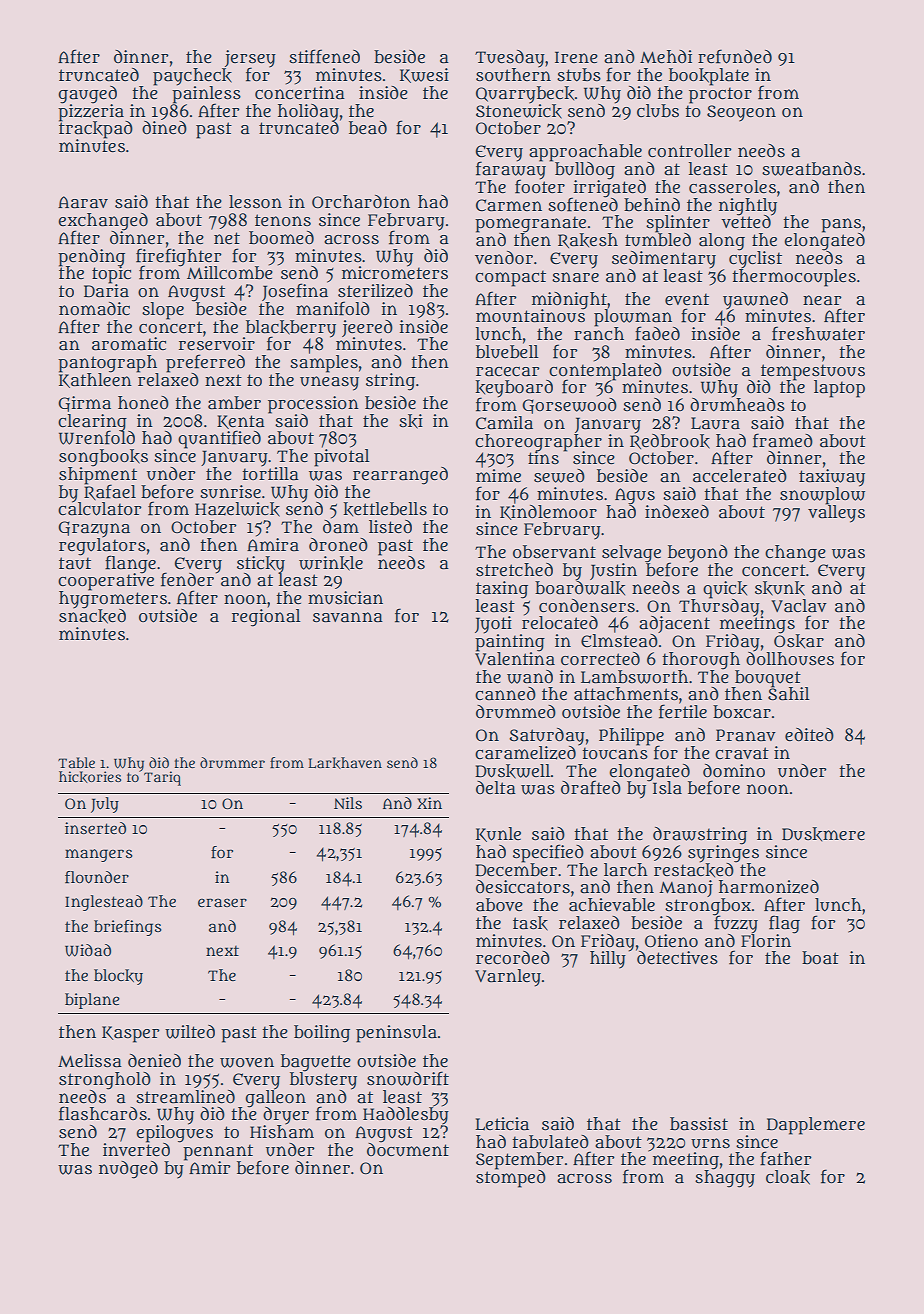  I want to click on cravat, so click(742, 753).
